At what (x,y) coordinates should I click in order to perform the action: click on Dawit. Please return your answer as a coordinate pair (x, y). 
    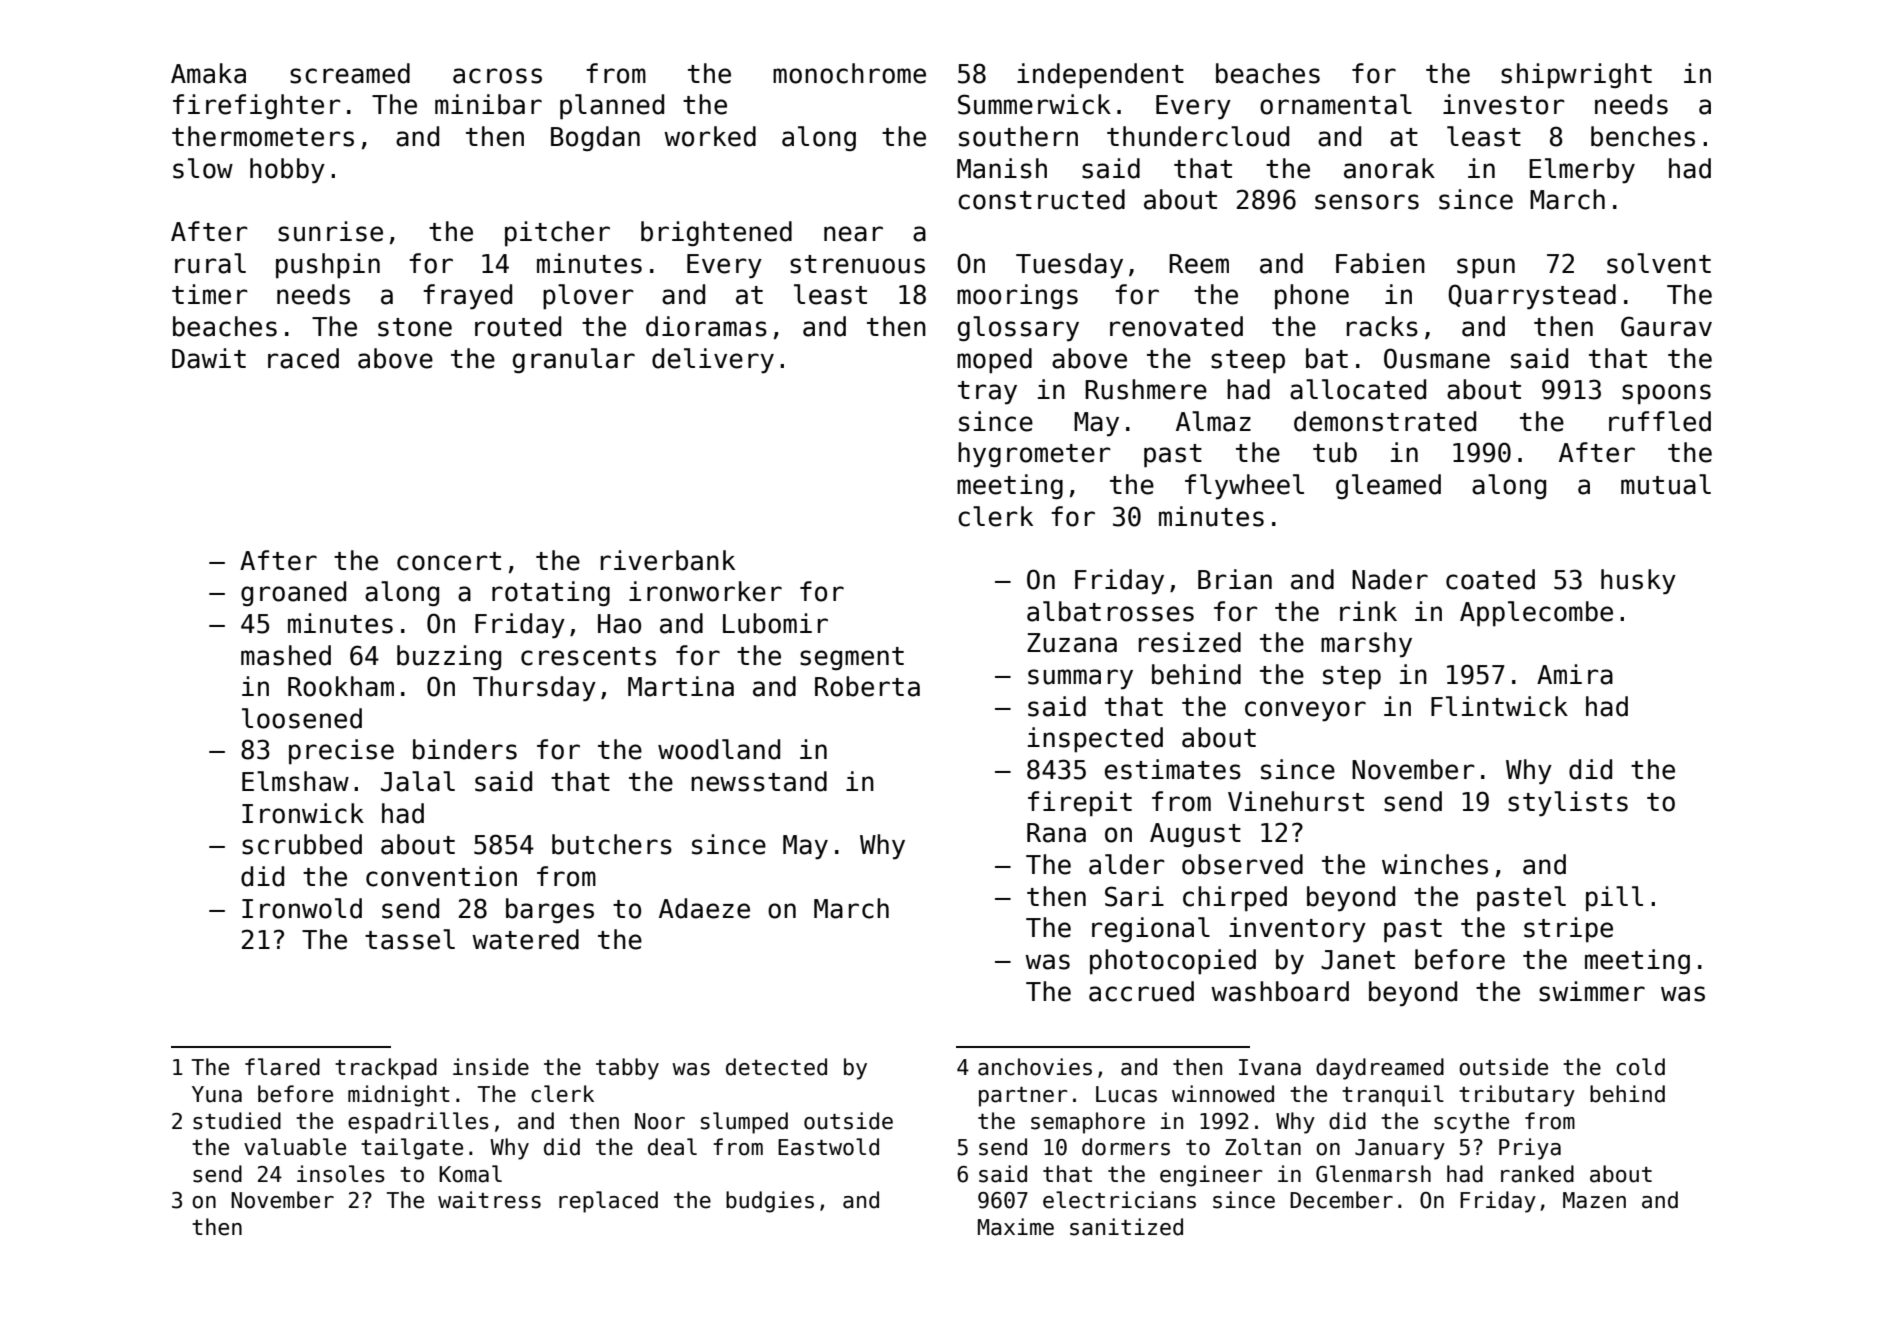
    Looking at the image, I should click on (209, 358).
